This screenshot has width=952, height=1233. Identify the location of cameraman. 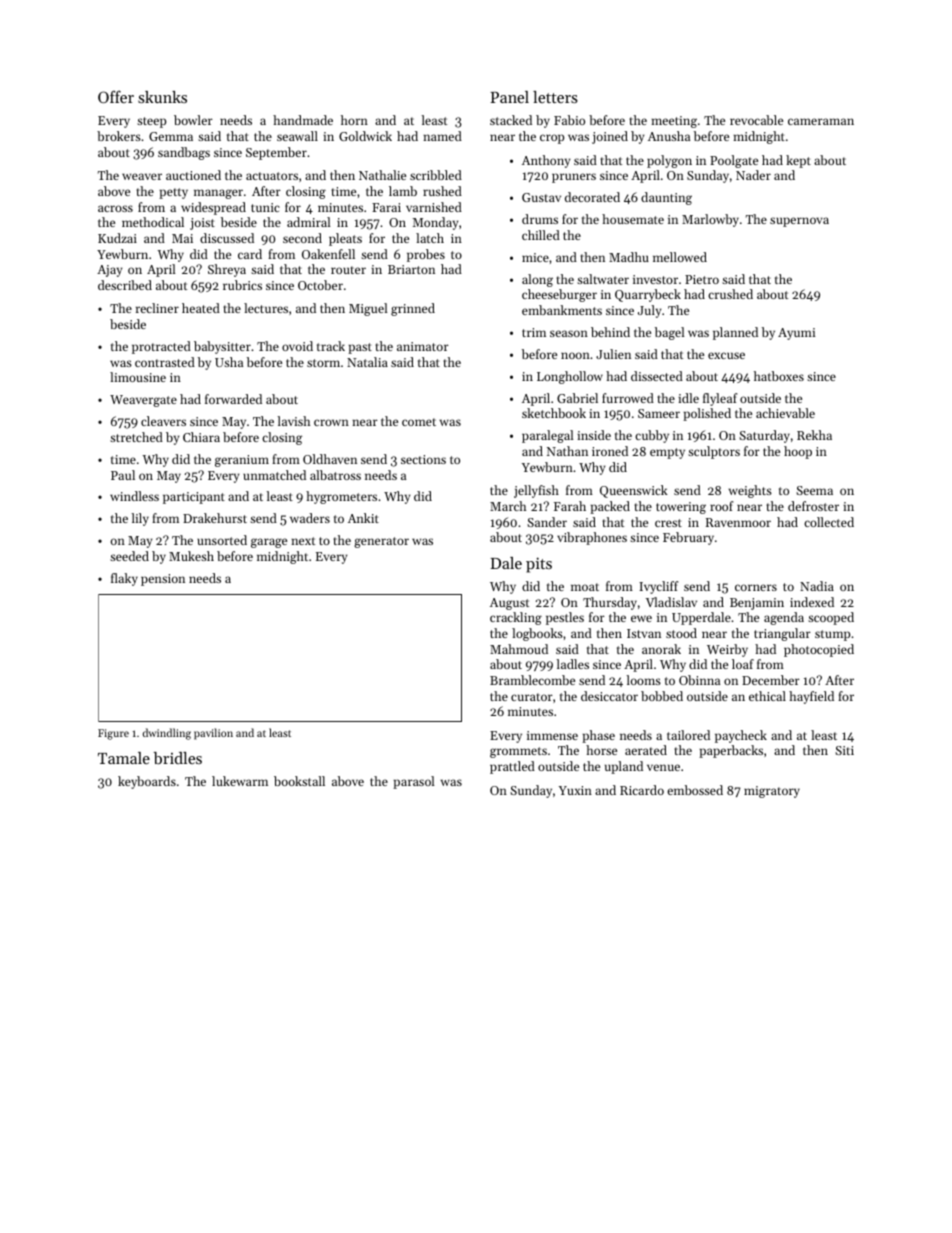
(821, 121).
